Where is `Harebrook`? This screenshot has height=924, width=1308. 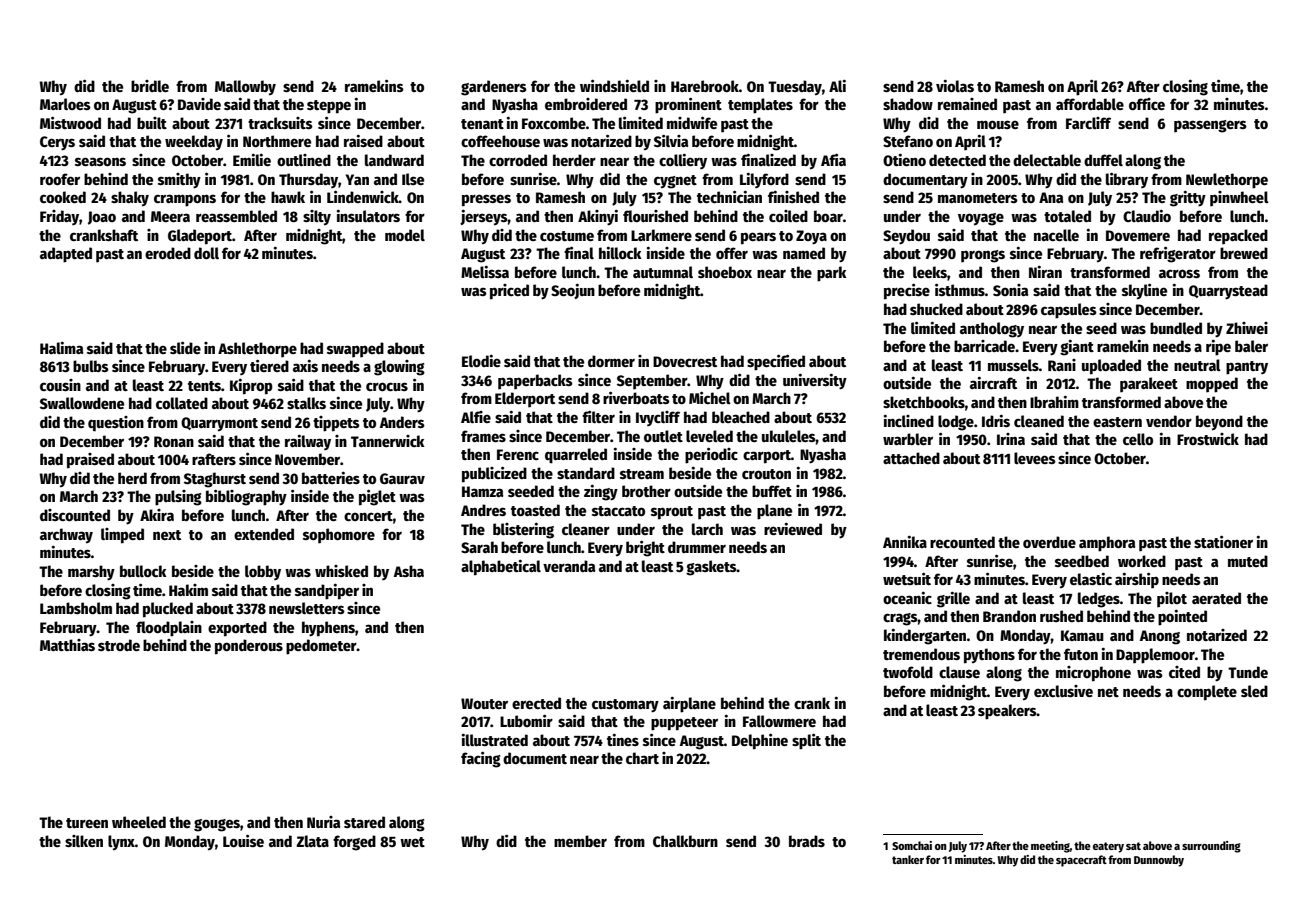
Harebrook is located at coordinates (705, 86).
